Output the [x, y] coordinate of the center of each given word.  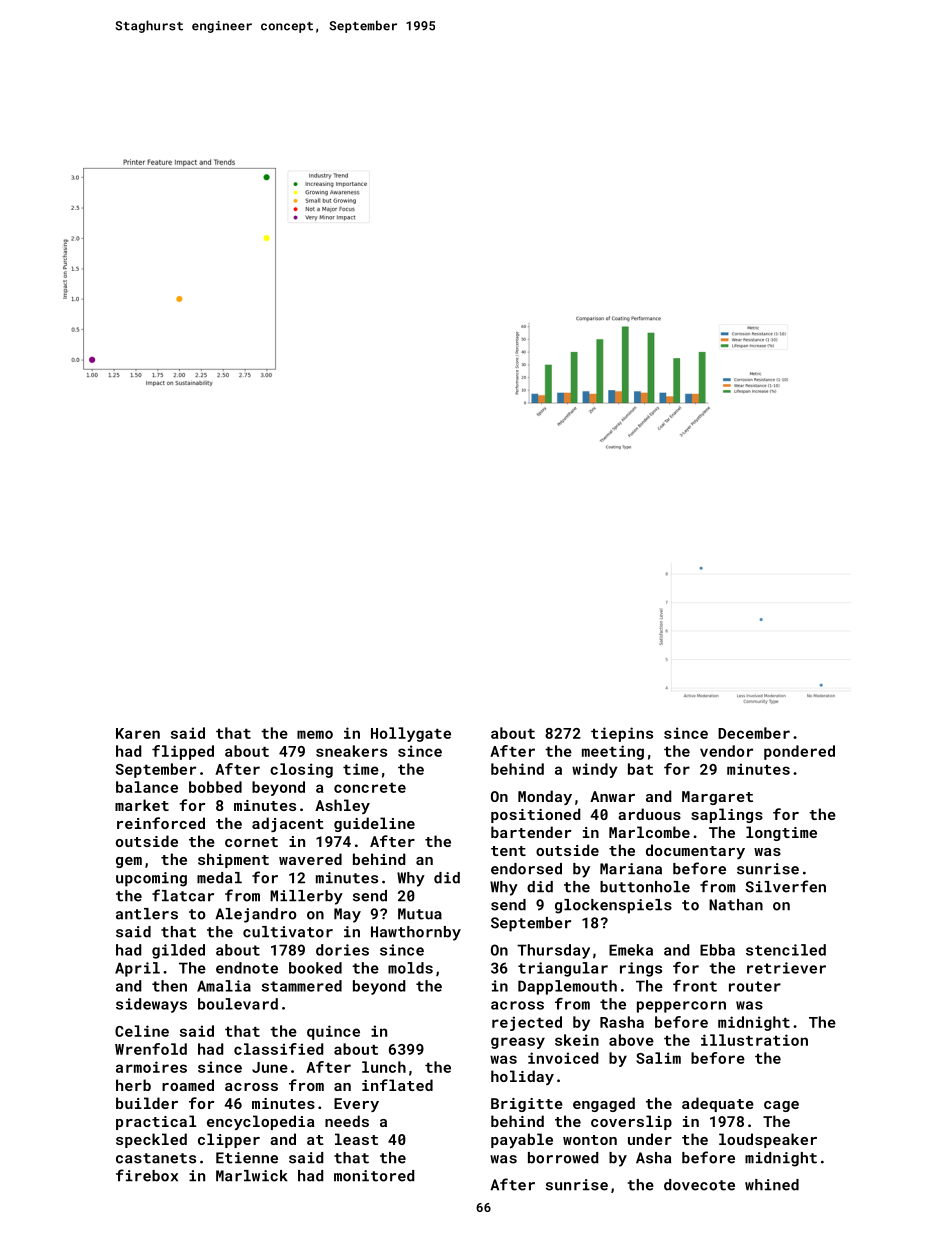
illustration [754, 1040]
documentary [695, 851]
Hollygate [411, 734]
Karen [138, 733]
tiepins [622, 734]
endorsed [526, 869]
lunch [384, 1067]
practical [156, 1122]
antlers [147, 914]
